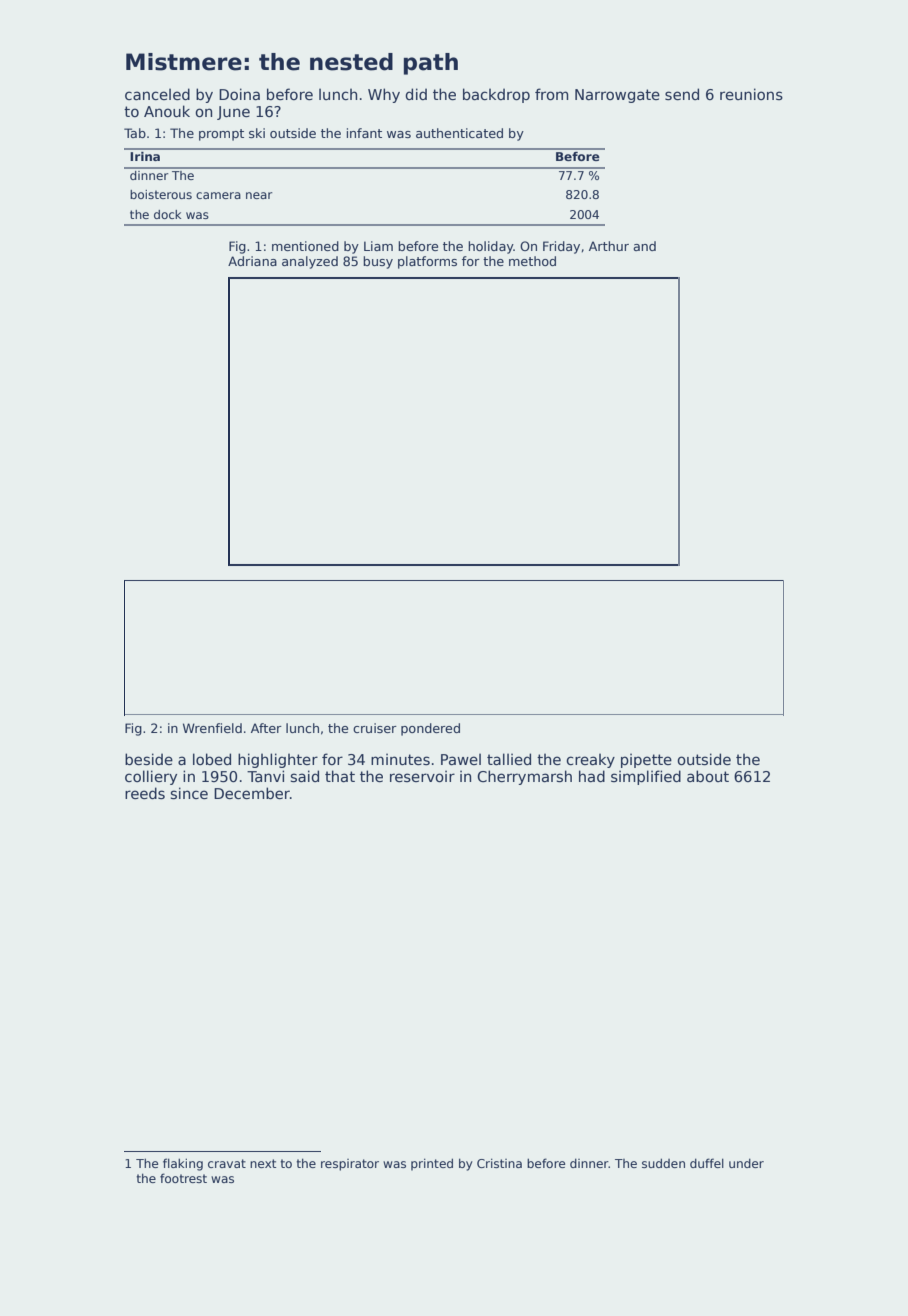  What do you see at coordinates (609, 246) in the page?
I see `Arthur` at bounding box center [609, 246].
